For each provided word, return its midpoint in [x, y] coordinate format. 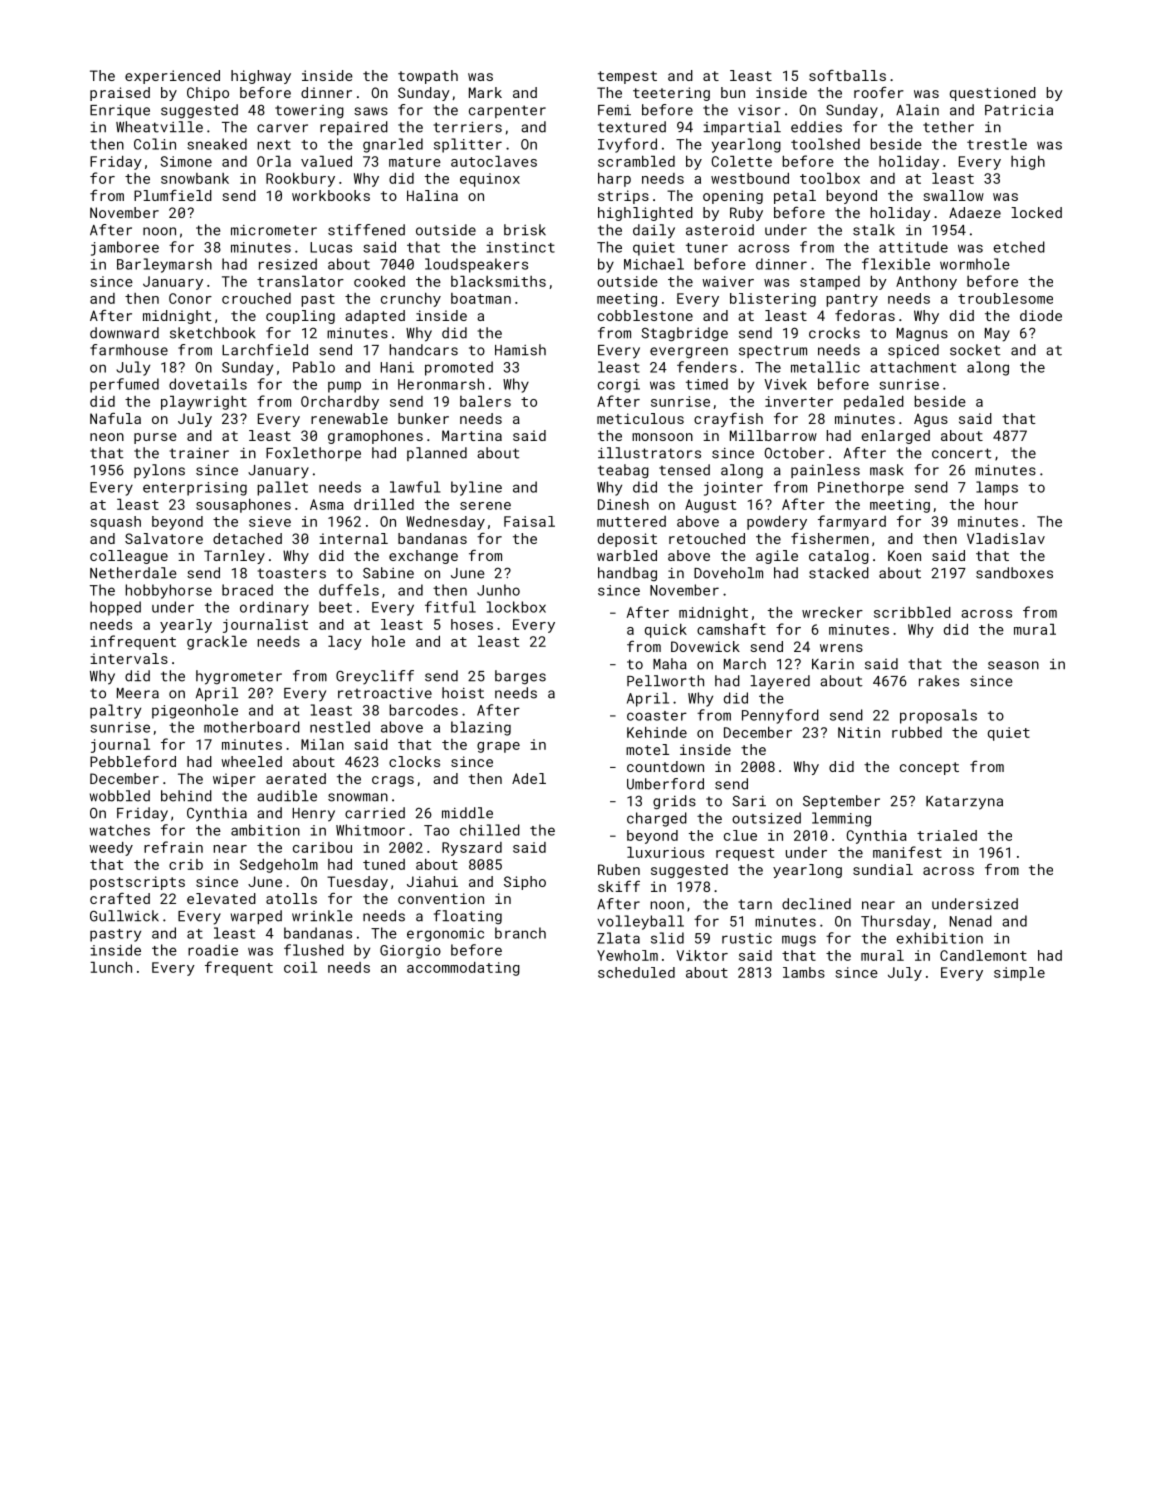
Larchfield [265, 350]
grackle [217, 643]
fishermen [830, 538]
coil [300, 967]
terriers [467, 127]
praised [120, 94]
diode [1041, 315]
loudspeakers [476, 265]
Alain [917, 110]
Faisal [529, 521]
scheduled [636, 972]
